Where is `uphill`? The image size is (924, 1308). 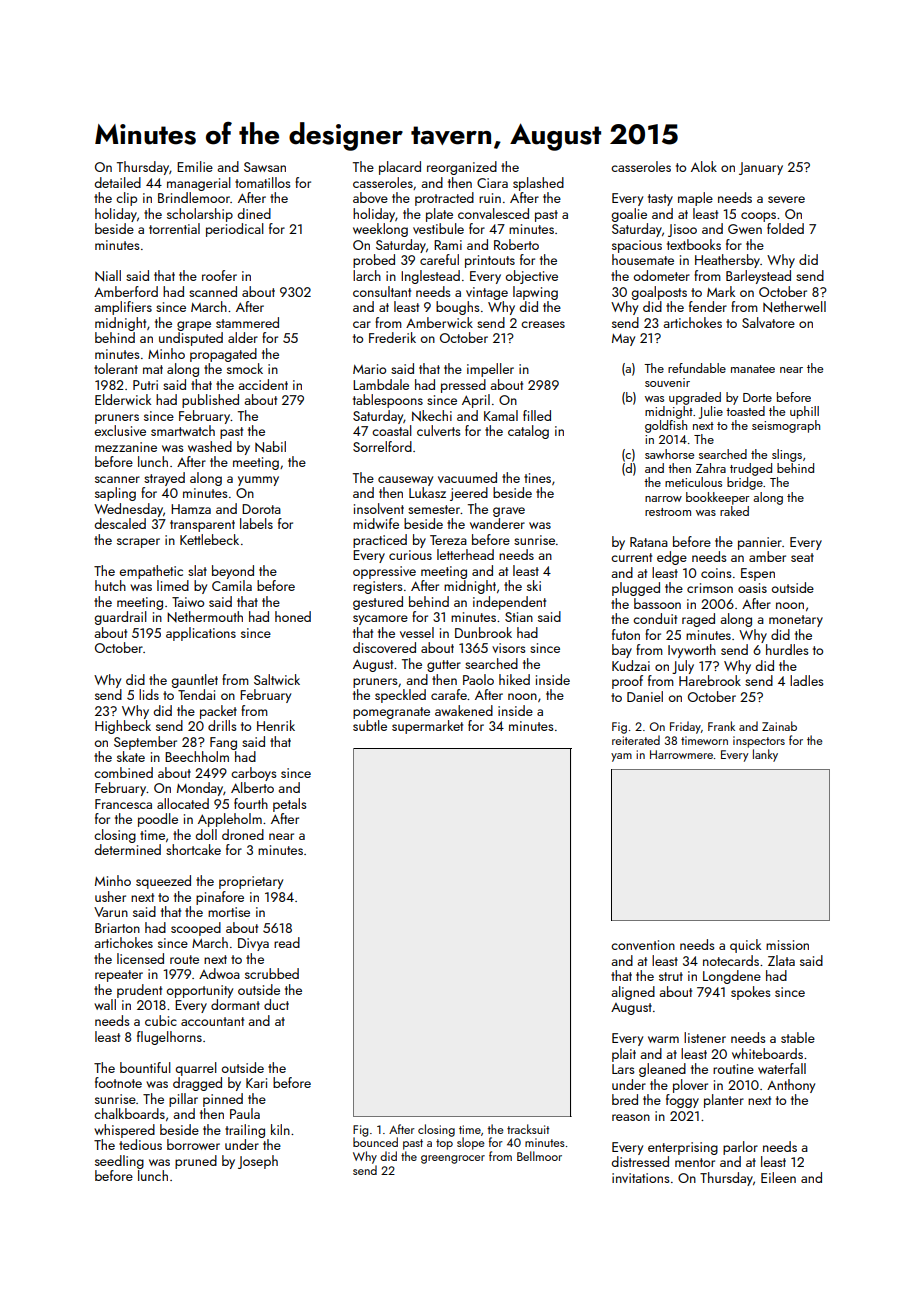 uphill is located at coordinates (804, 412).
